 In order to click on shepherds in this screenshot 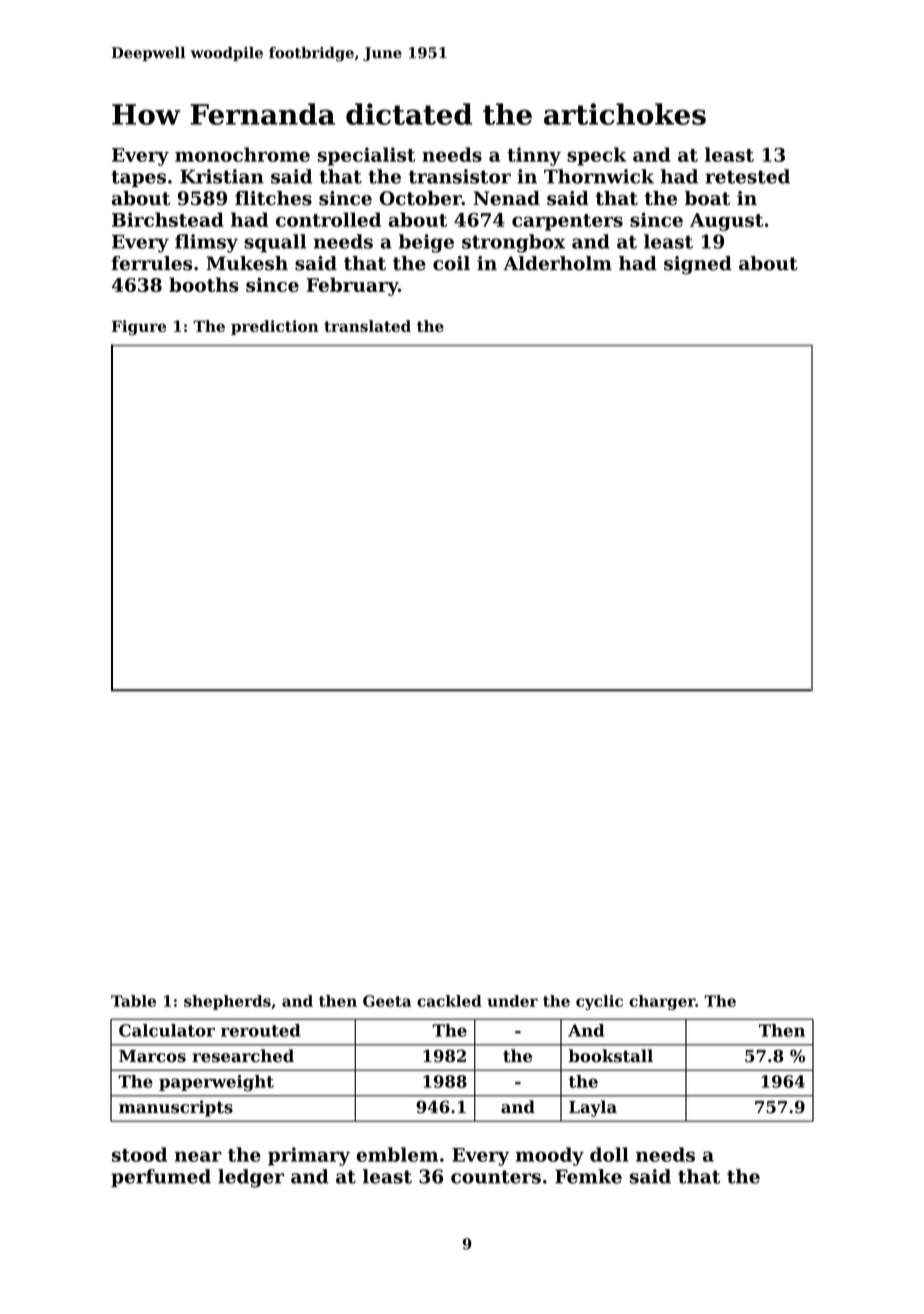, I will do `click(227, 1002)`.
